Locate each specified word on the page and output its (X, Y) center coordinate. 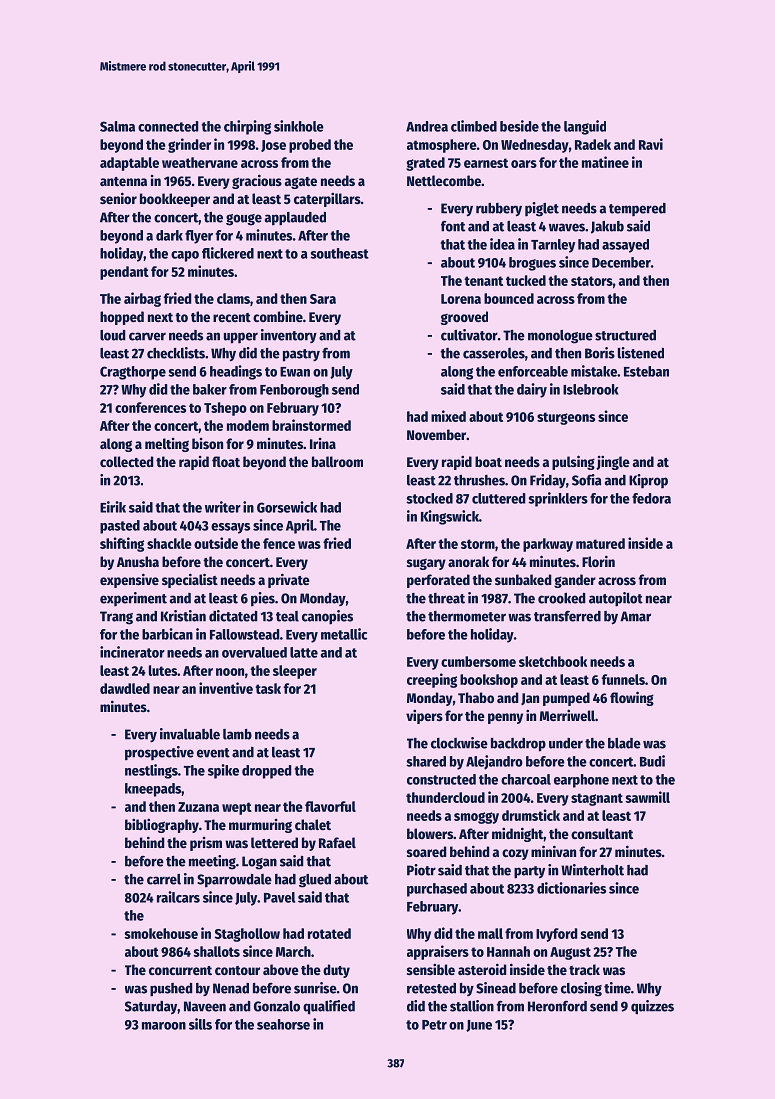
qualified (329, 1007)
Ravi (651, 144)
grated (425, 164)
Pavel (279, 897)
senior (118, 198)
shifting (122, 544)
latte (304, 652)
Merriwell (567, 715)
